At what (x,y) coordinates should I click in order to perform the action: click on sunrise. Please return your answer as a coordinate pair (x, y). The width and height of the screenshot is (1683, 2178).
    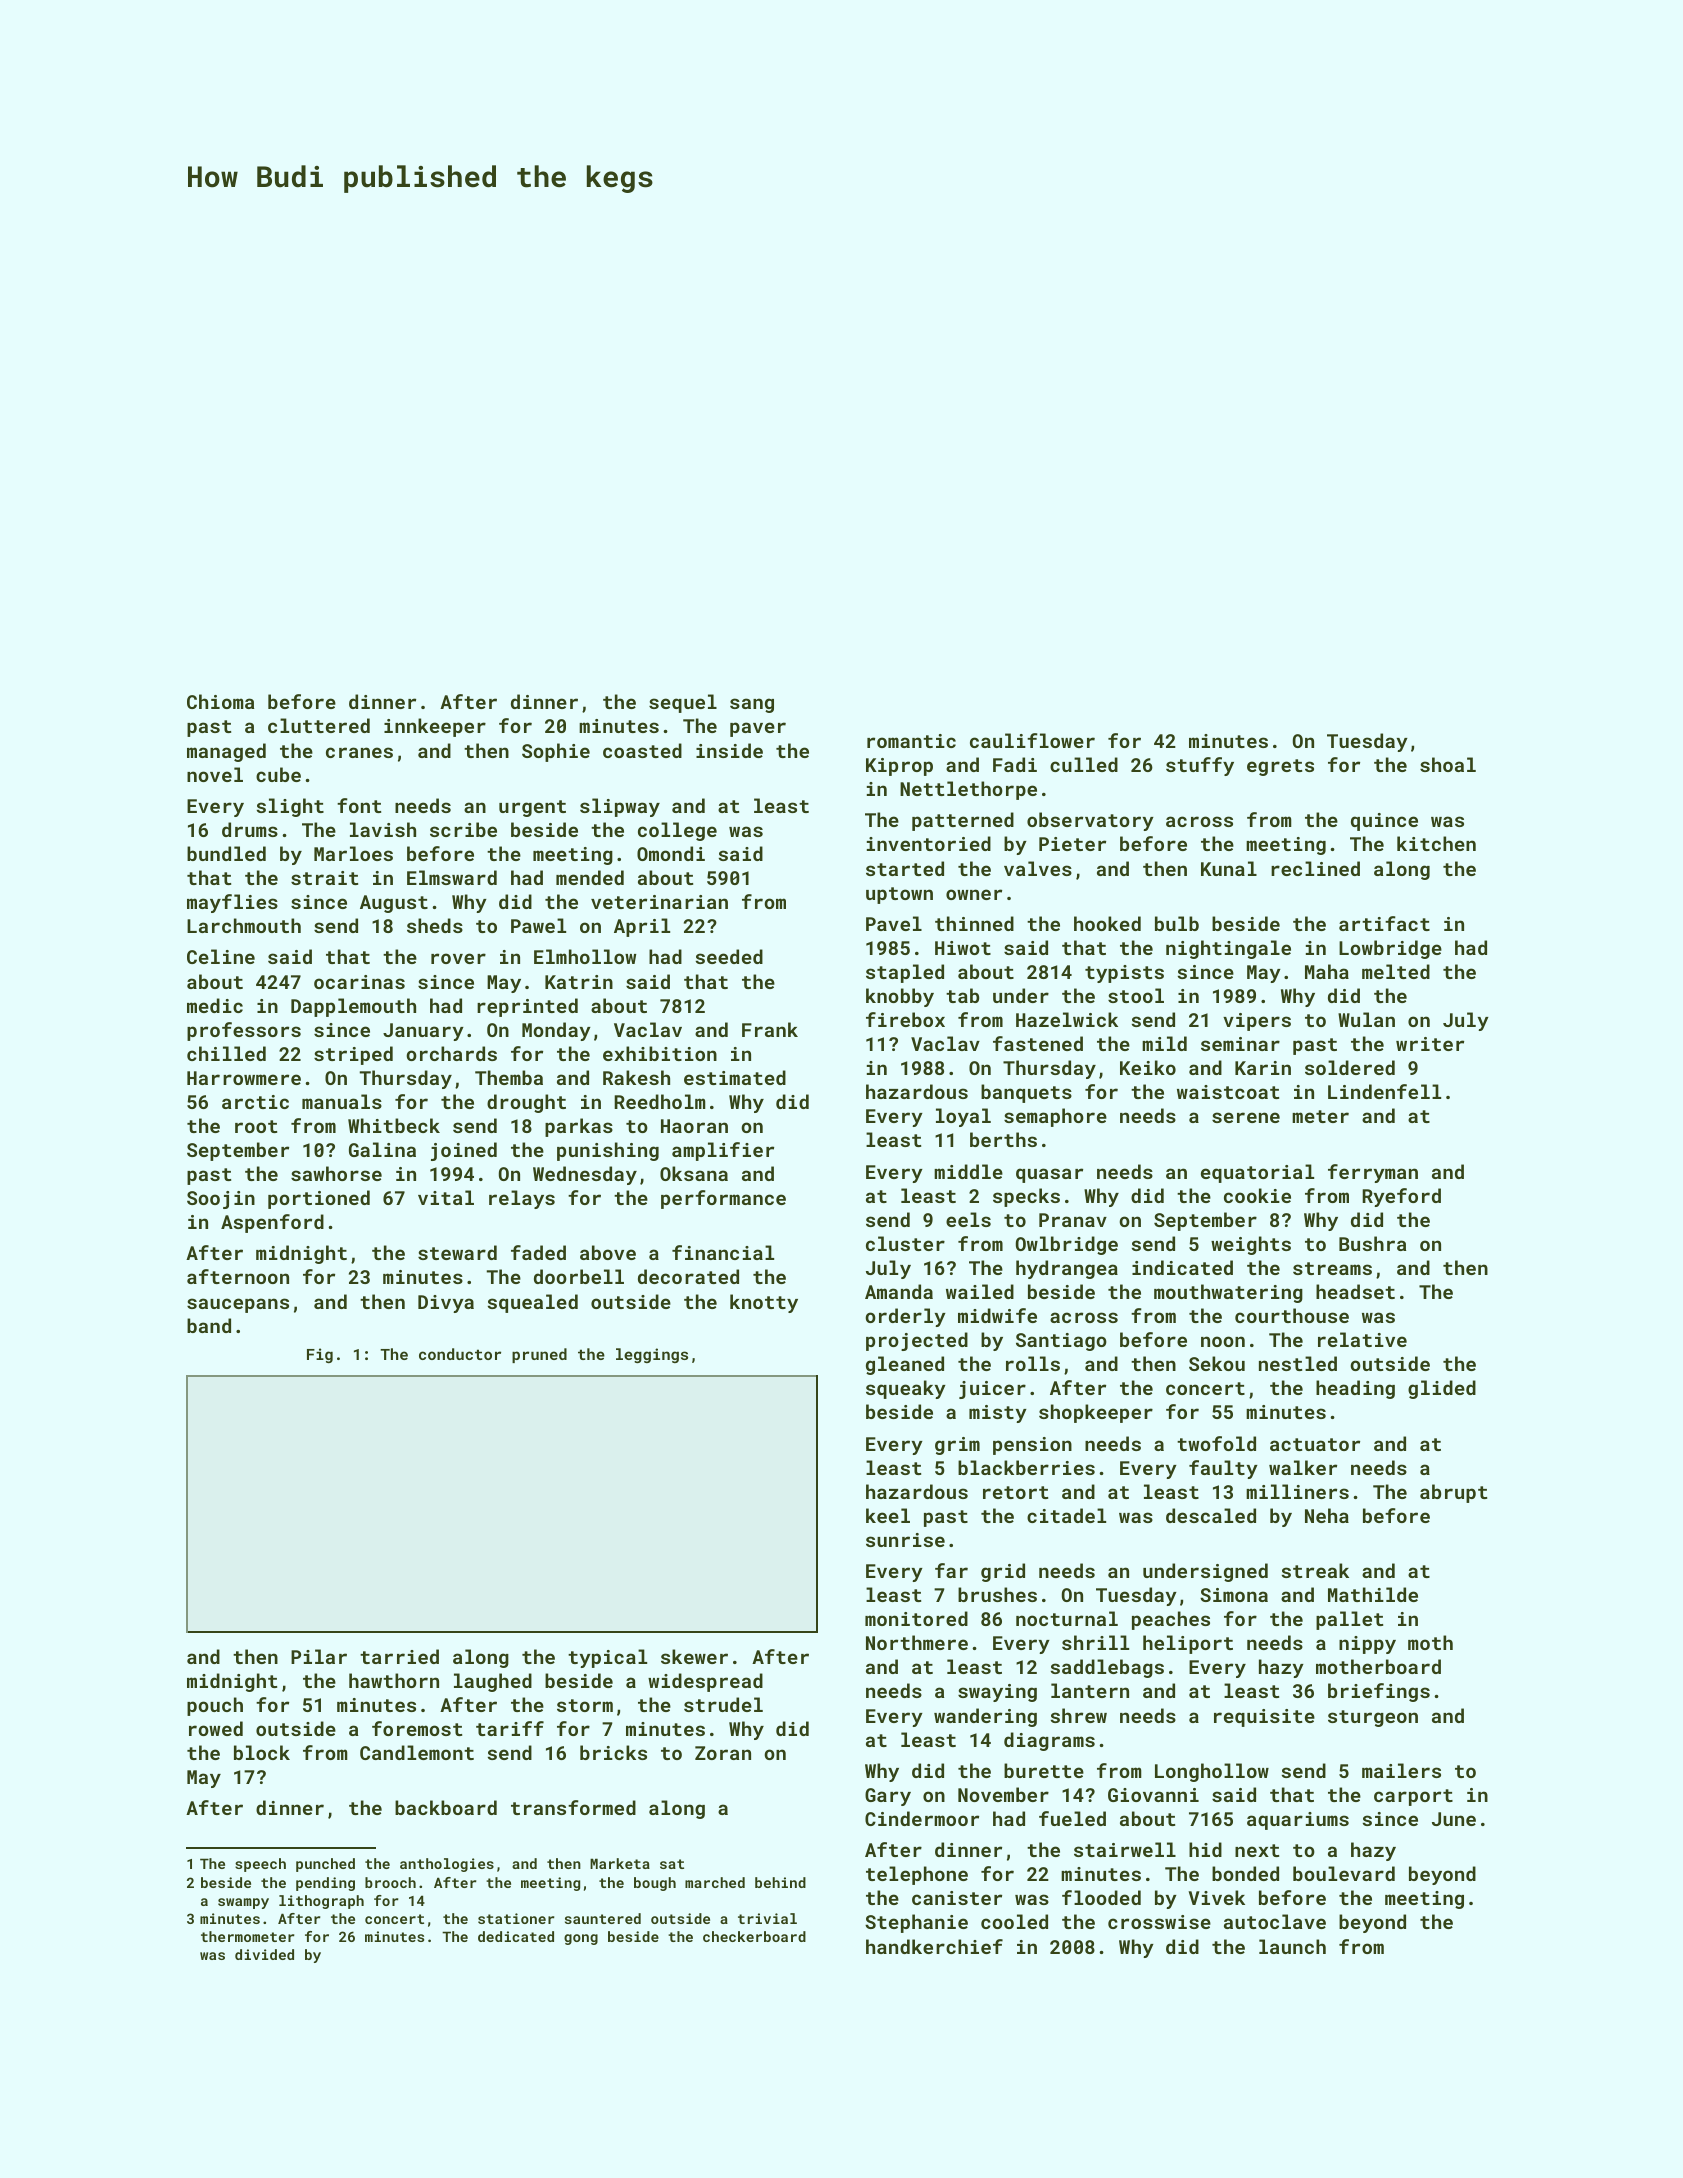
    Looking at the image, I should click on (905, 1540).
